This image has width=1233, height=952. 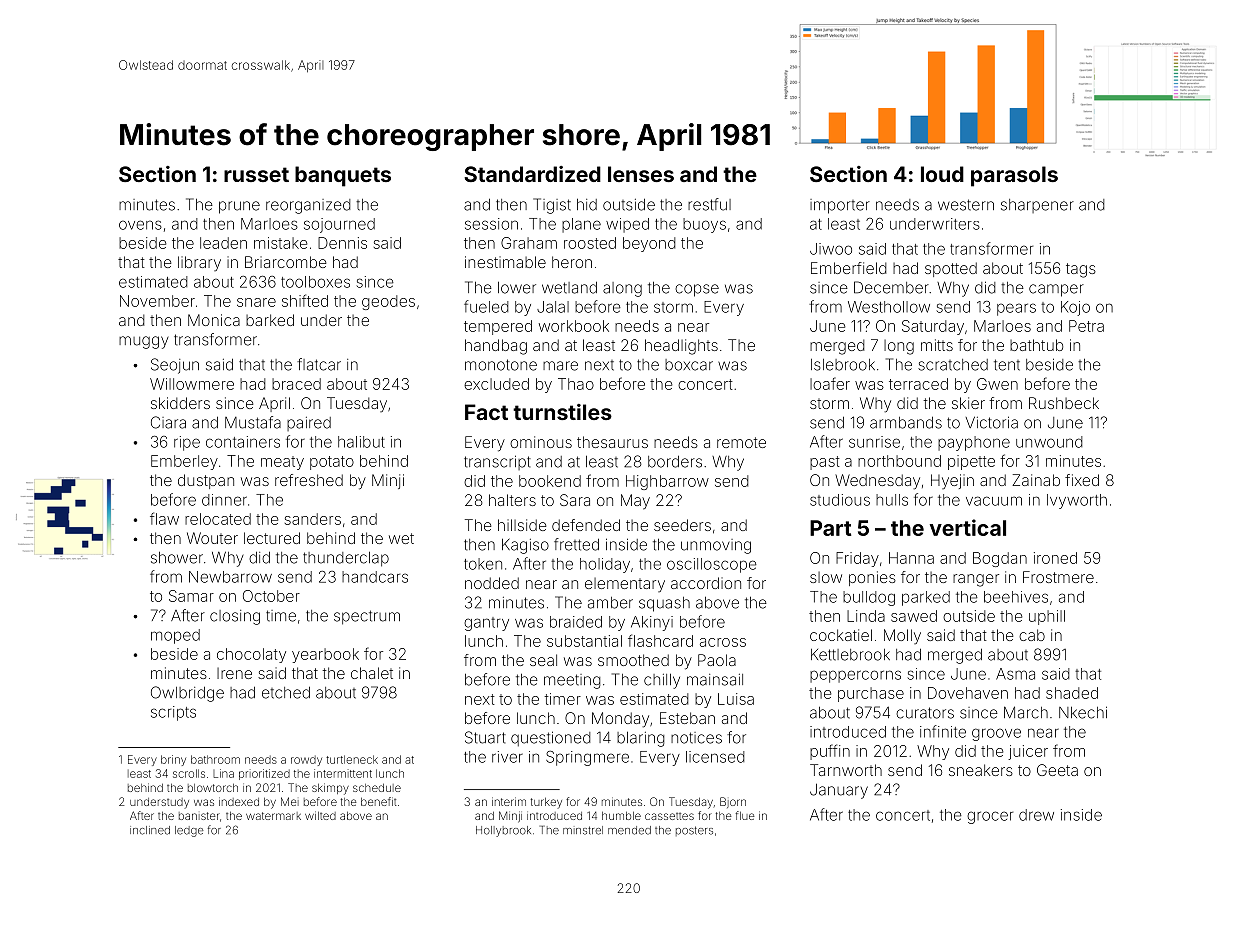 I want to click on Petra, so click(x=1086, y=326).
